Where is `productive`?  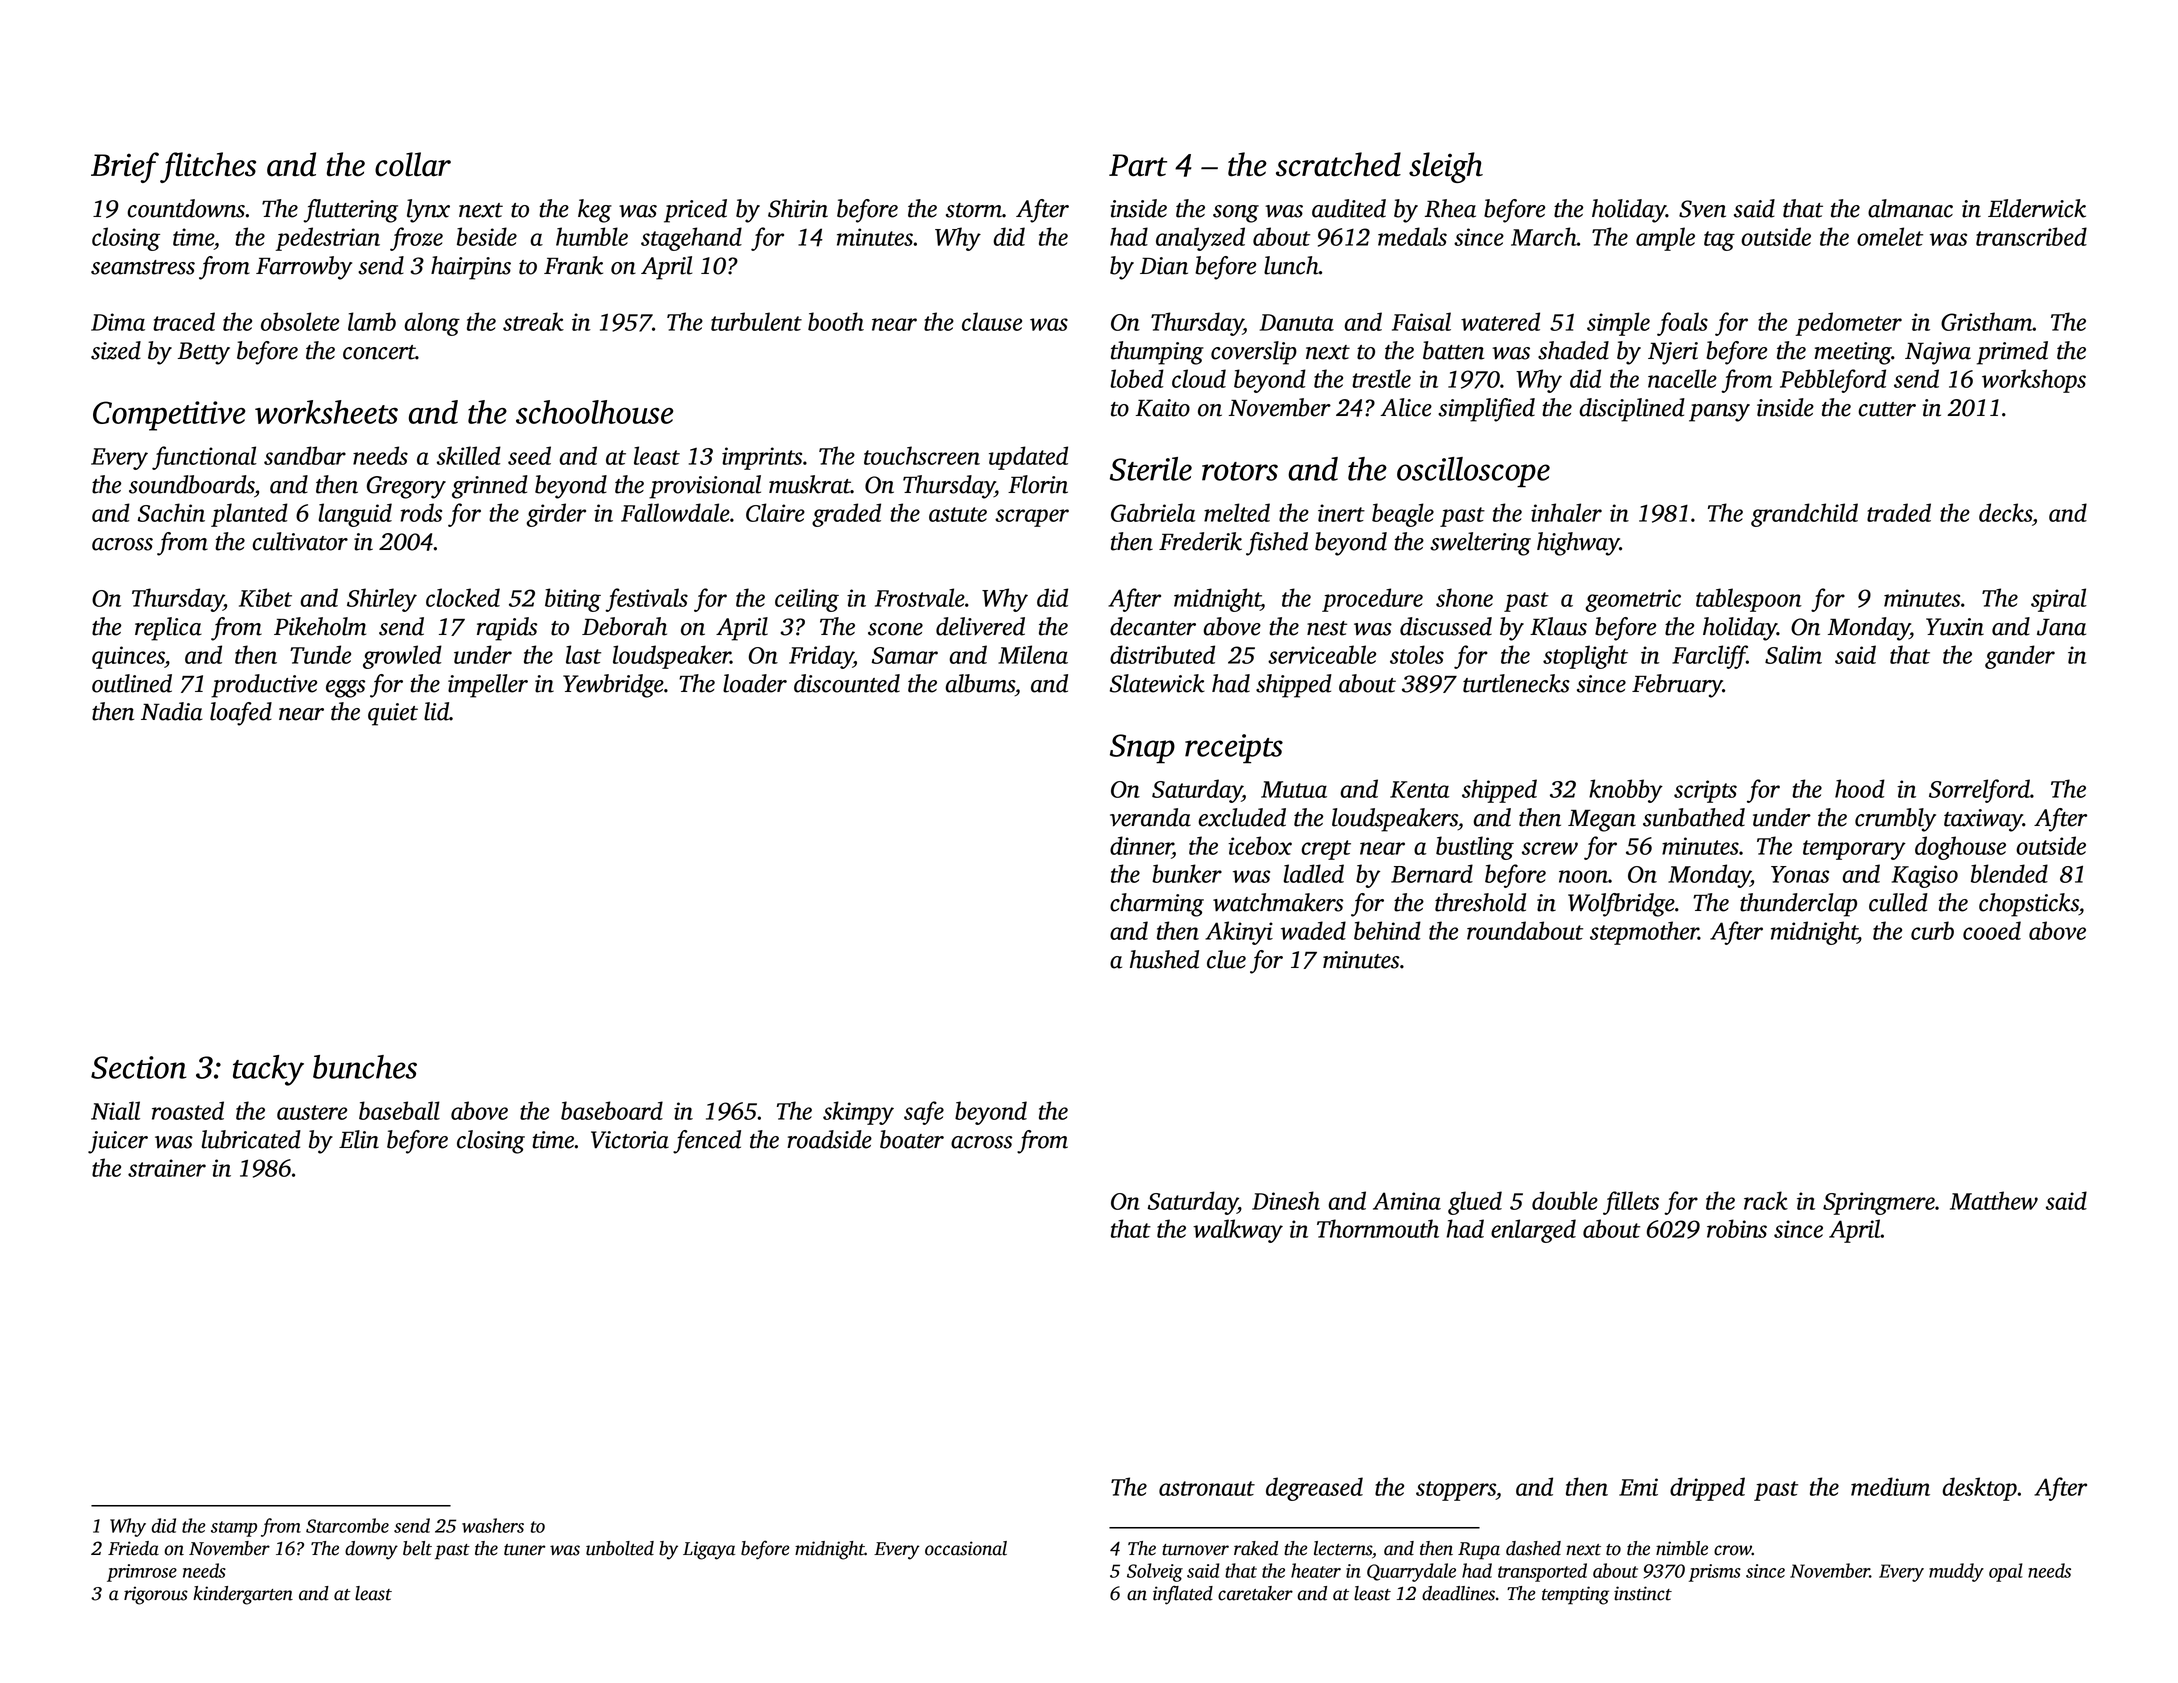
productive is located at coordinates (264, 686).
